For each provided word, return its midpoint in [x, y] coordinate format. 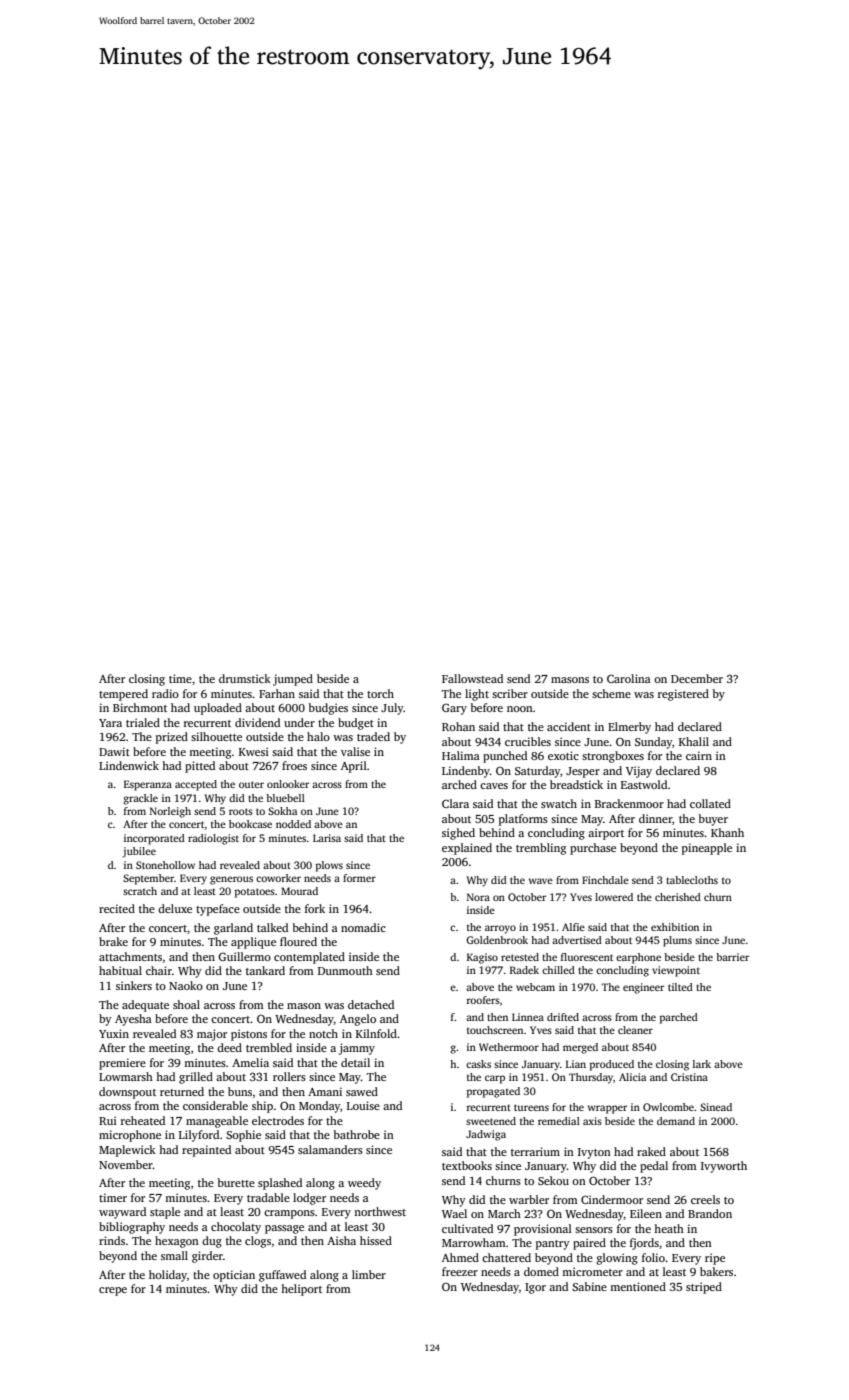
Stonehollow [165, 865]
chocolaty [236, 1228]
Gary [454, 709]
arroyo [500, 929]
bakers [716, 1271]
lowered [614, 897]
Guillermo [244, 956]
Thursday [591, 1078]
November [126, 1164]
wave [541, 881]
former [359, 878]
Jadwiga [486, 1135]
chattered [506, 1257]
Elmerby [629, 728]
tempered [123, 695]
